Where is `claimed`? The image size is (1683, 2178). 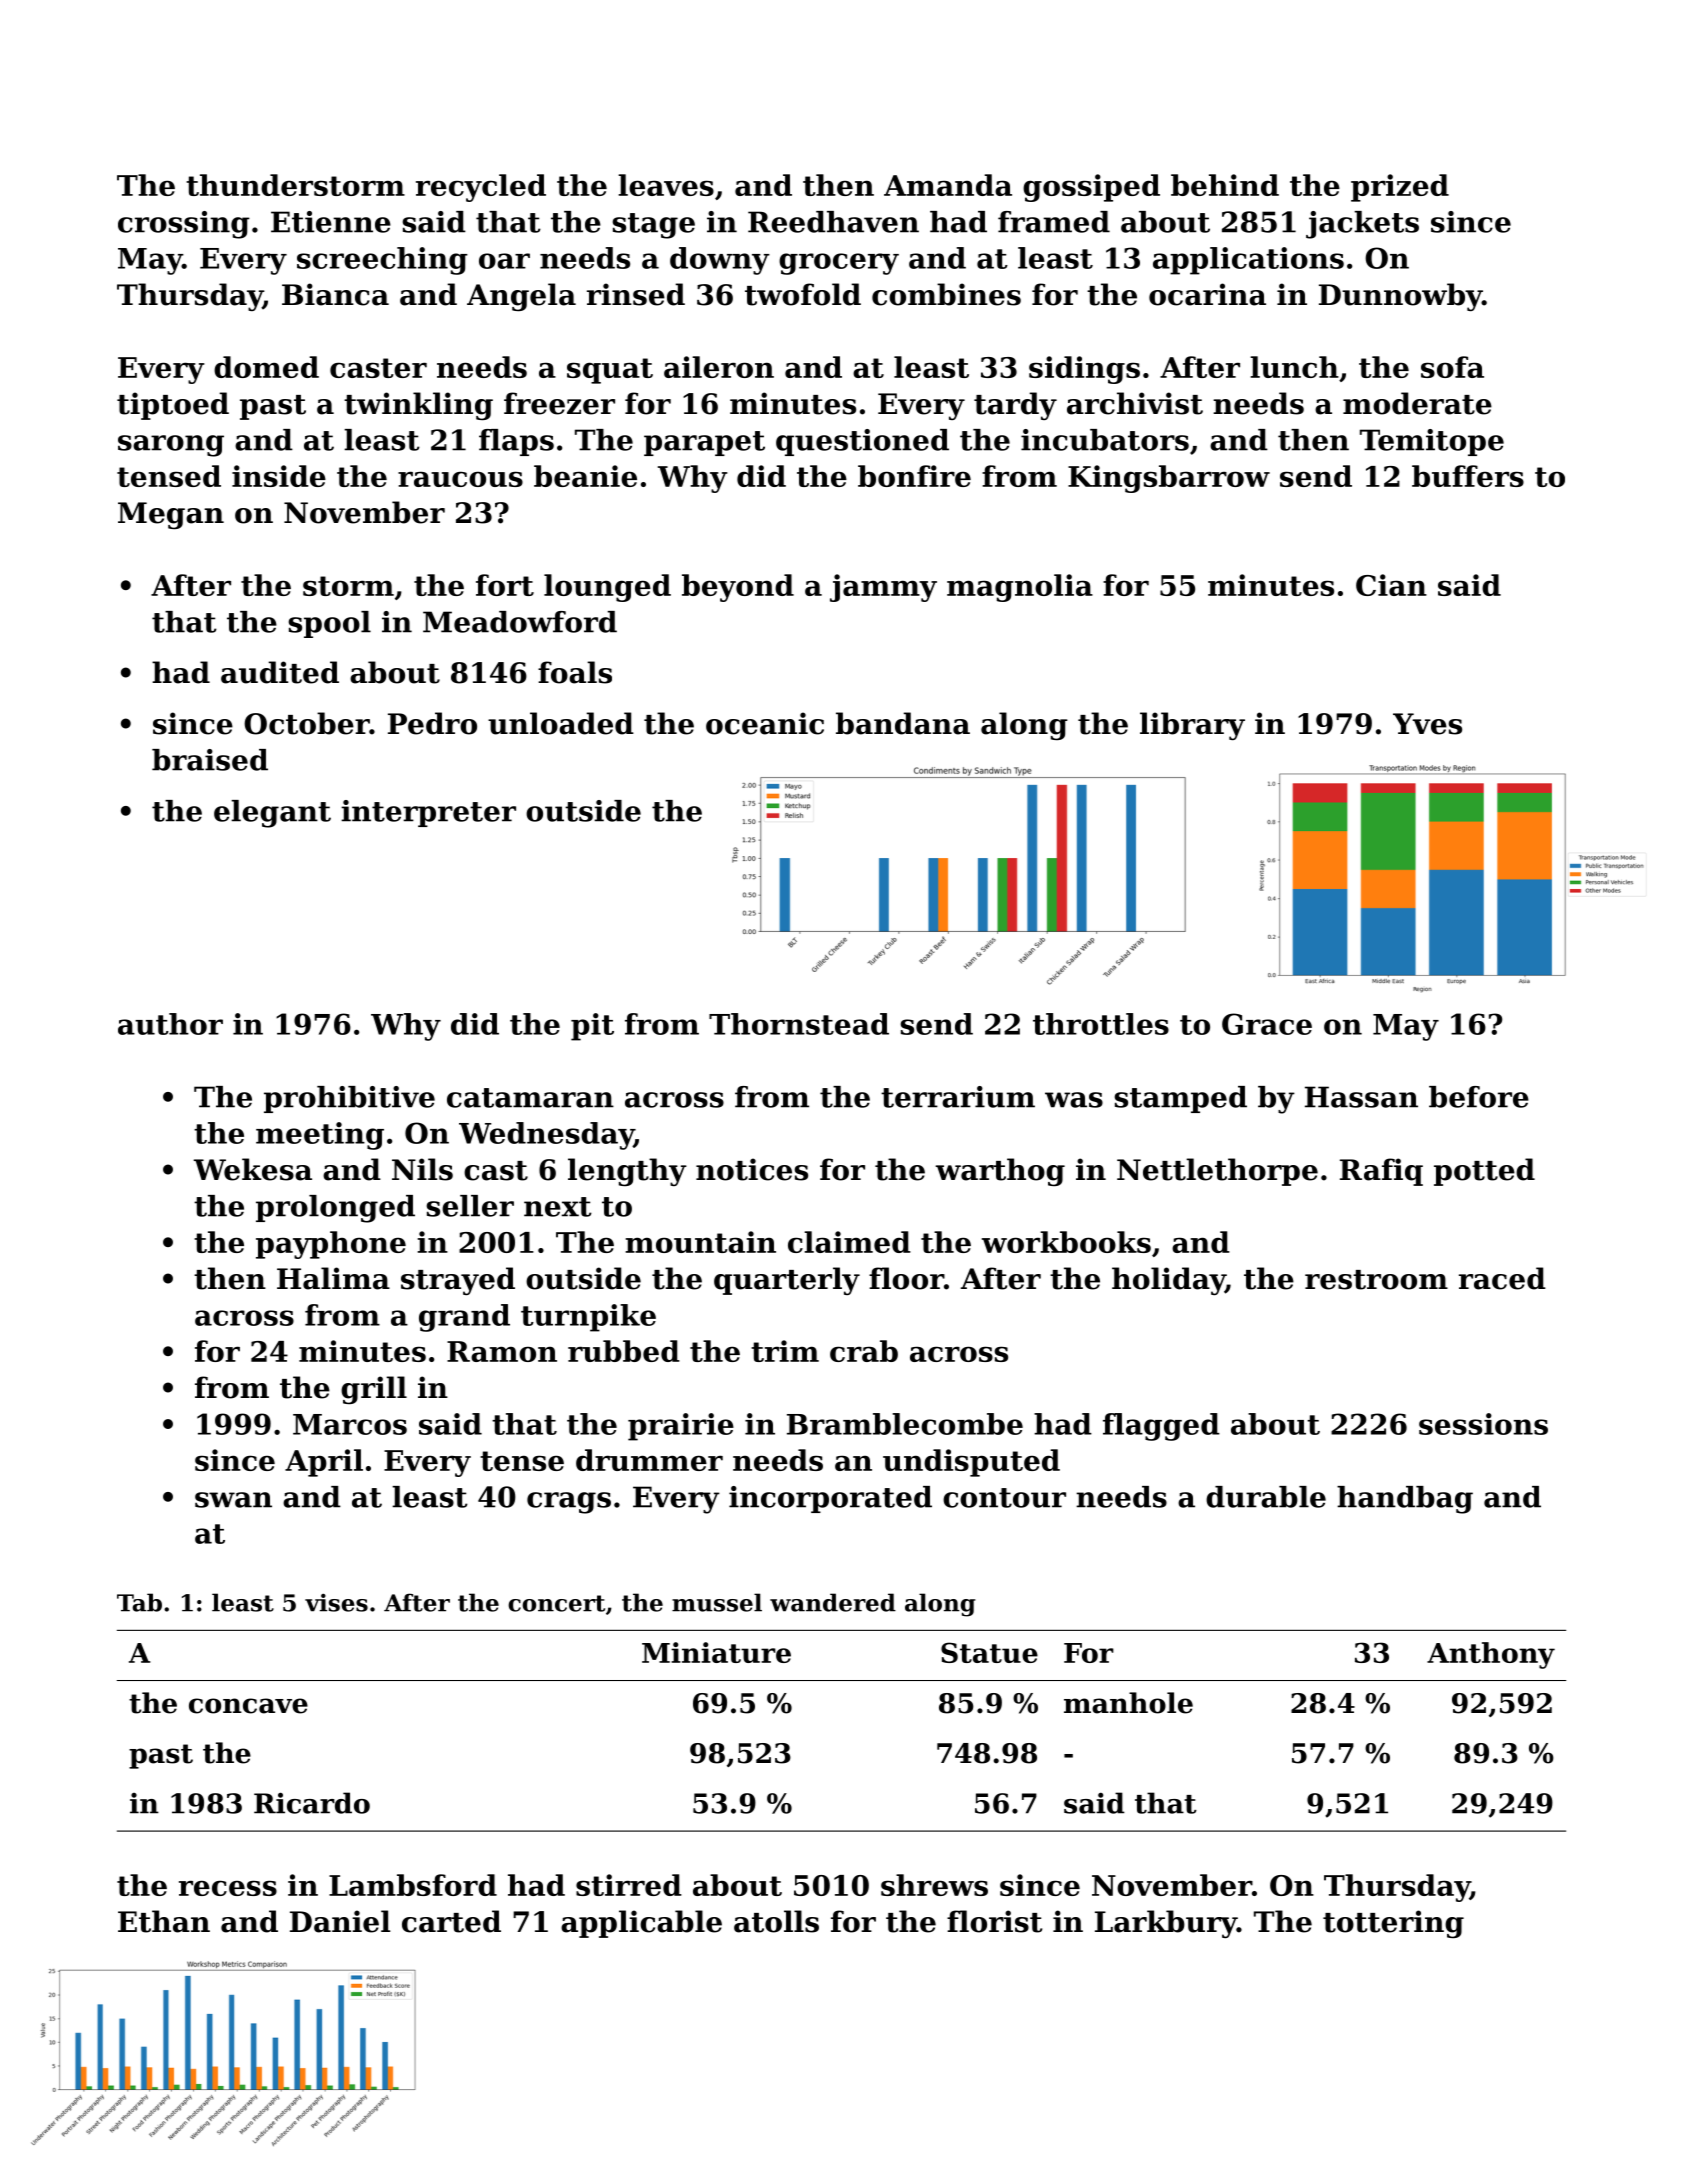
claimed is located at coordinates (849, 1242).
